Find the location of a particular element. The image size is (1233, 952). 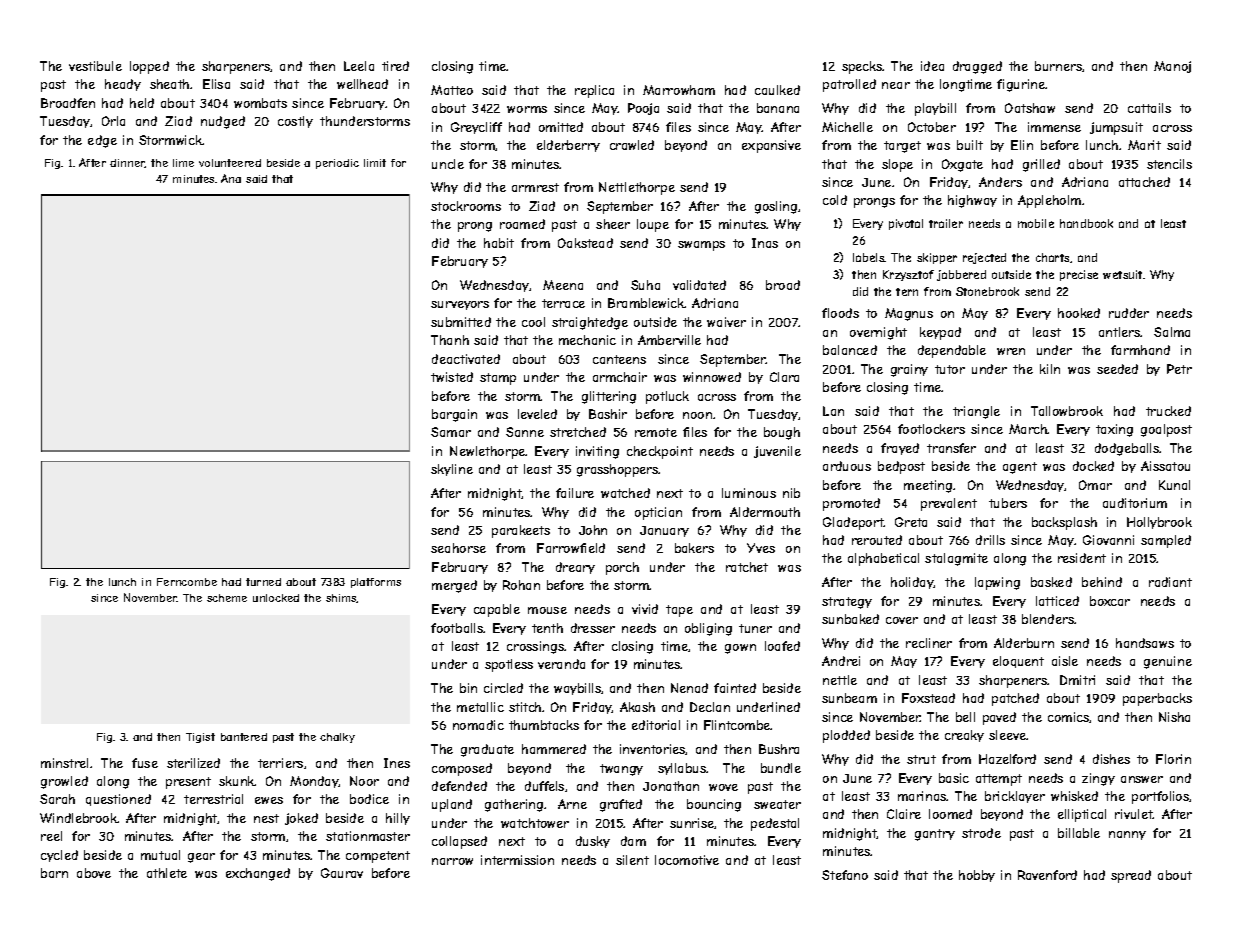

Ferncombe is located at coordinates (187, 582).
